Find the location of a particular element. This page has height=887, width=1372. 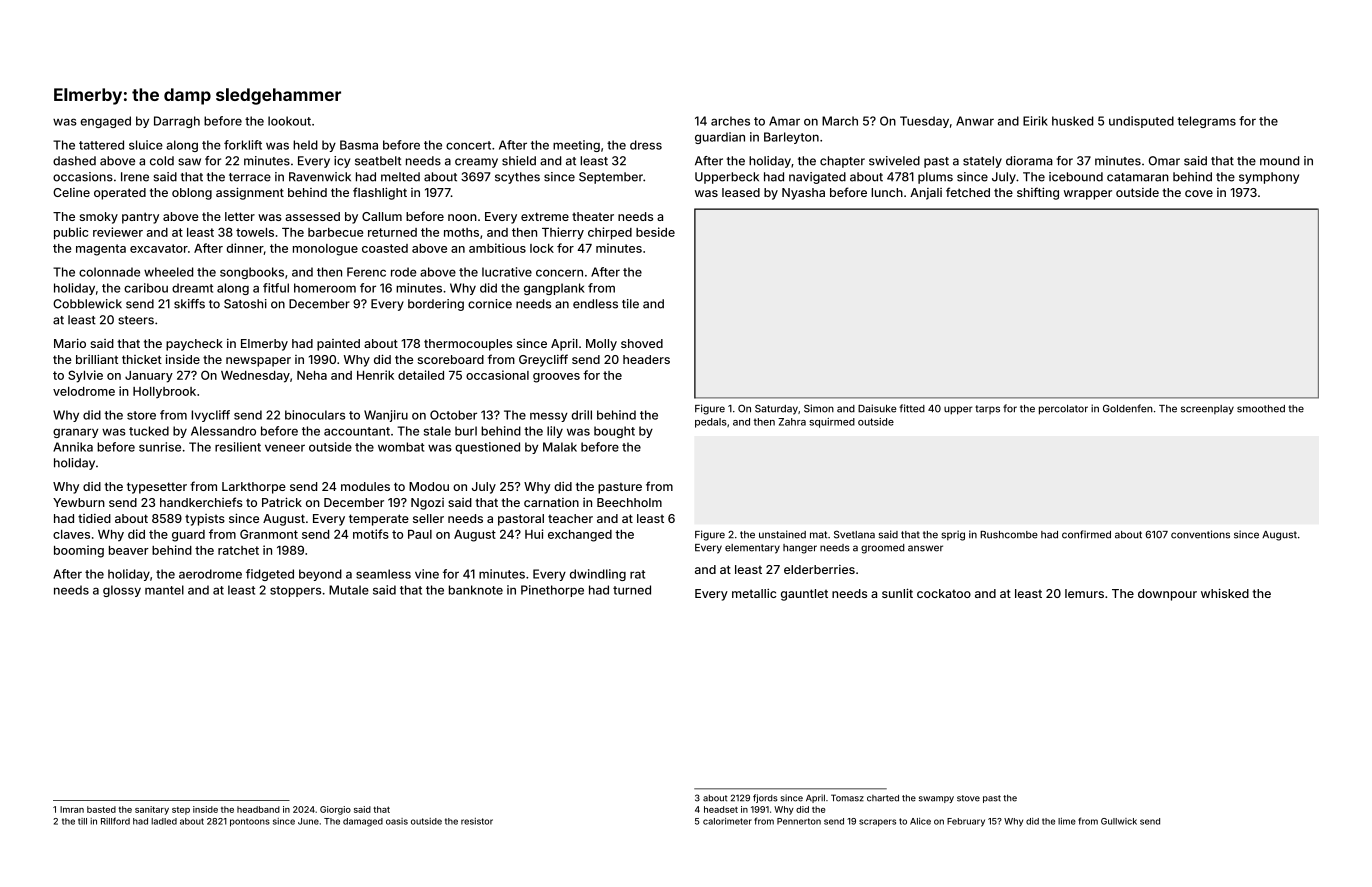

Gullwick is located at coordinates (1119, 821).
